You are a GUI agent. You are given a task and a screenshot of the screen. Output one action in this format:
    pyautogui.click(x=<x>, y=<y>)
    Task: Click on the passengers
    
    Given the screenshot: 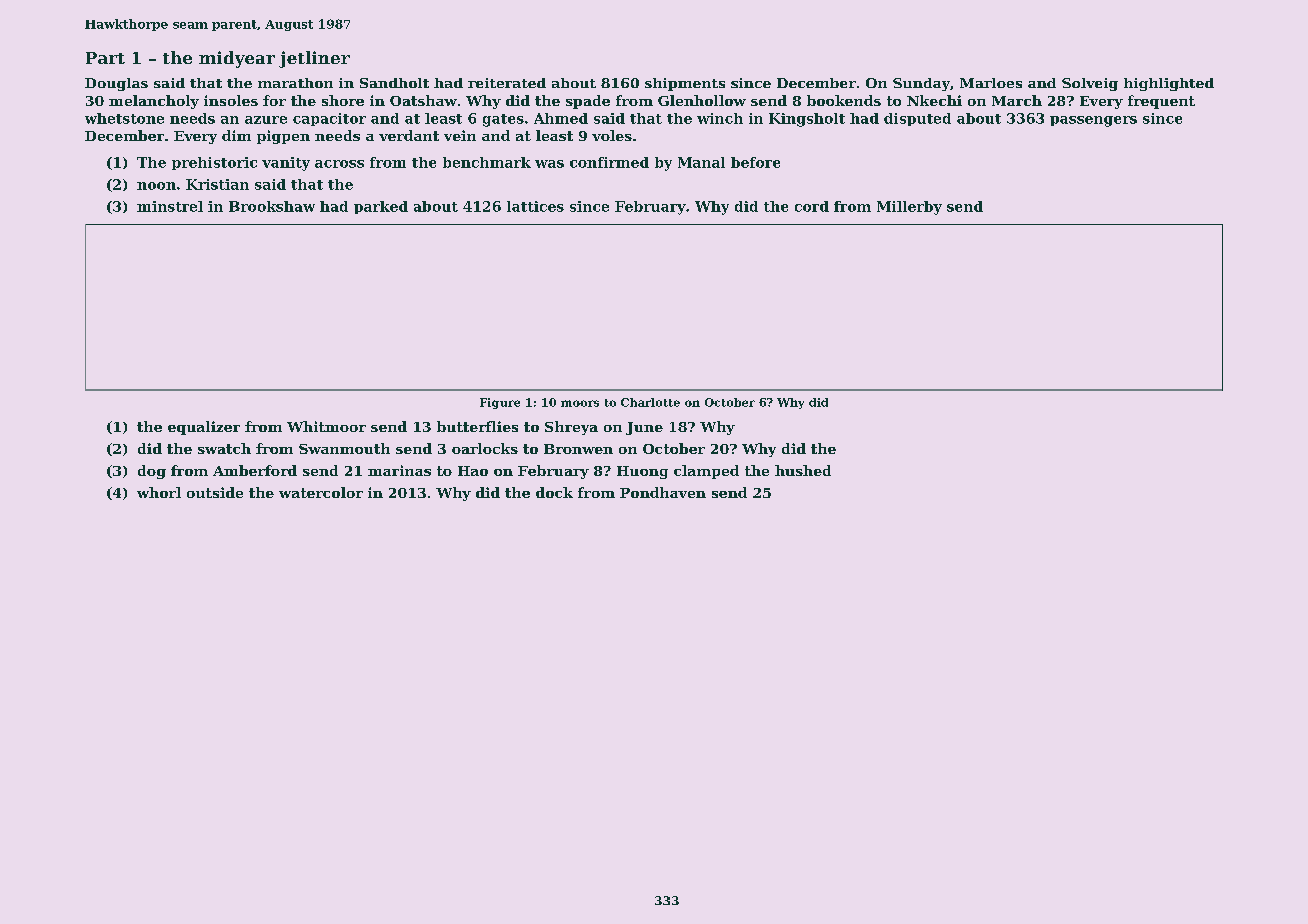 What is the action you would take?
    pyautogui.click(x=1093, y=121)
